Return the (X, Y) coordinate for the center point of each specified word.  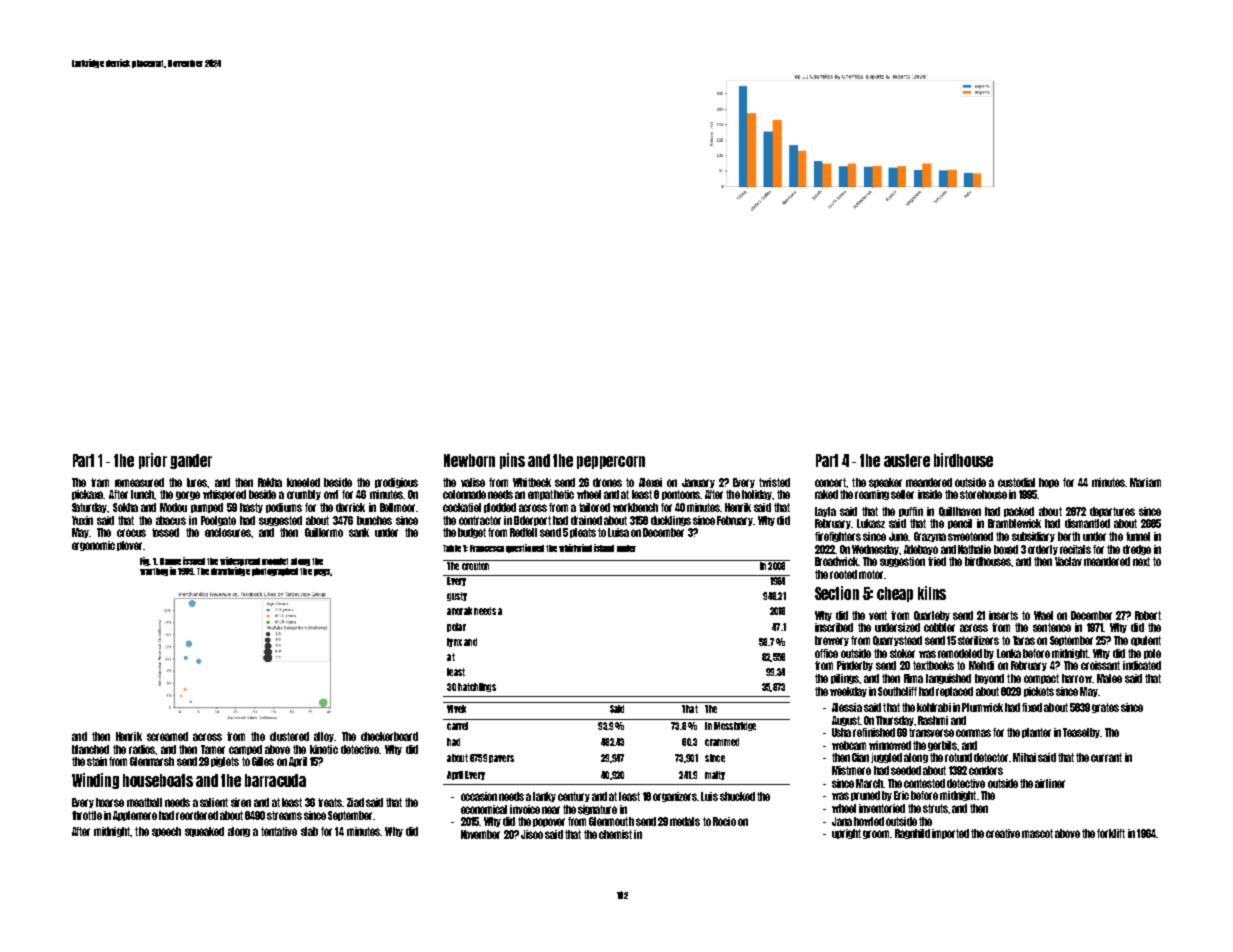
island (604, 548)
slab (309, 831)
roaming (872, 495)
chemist (615, 834)
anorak (459, 611)
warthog (154, 572)
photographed (275, 572)
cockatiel (462, 507)
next (1141, 561)
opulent (1146, 641)
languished (948, 679)
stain (97, 761)
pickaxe (87, 495)
